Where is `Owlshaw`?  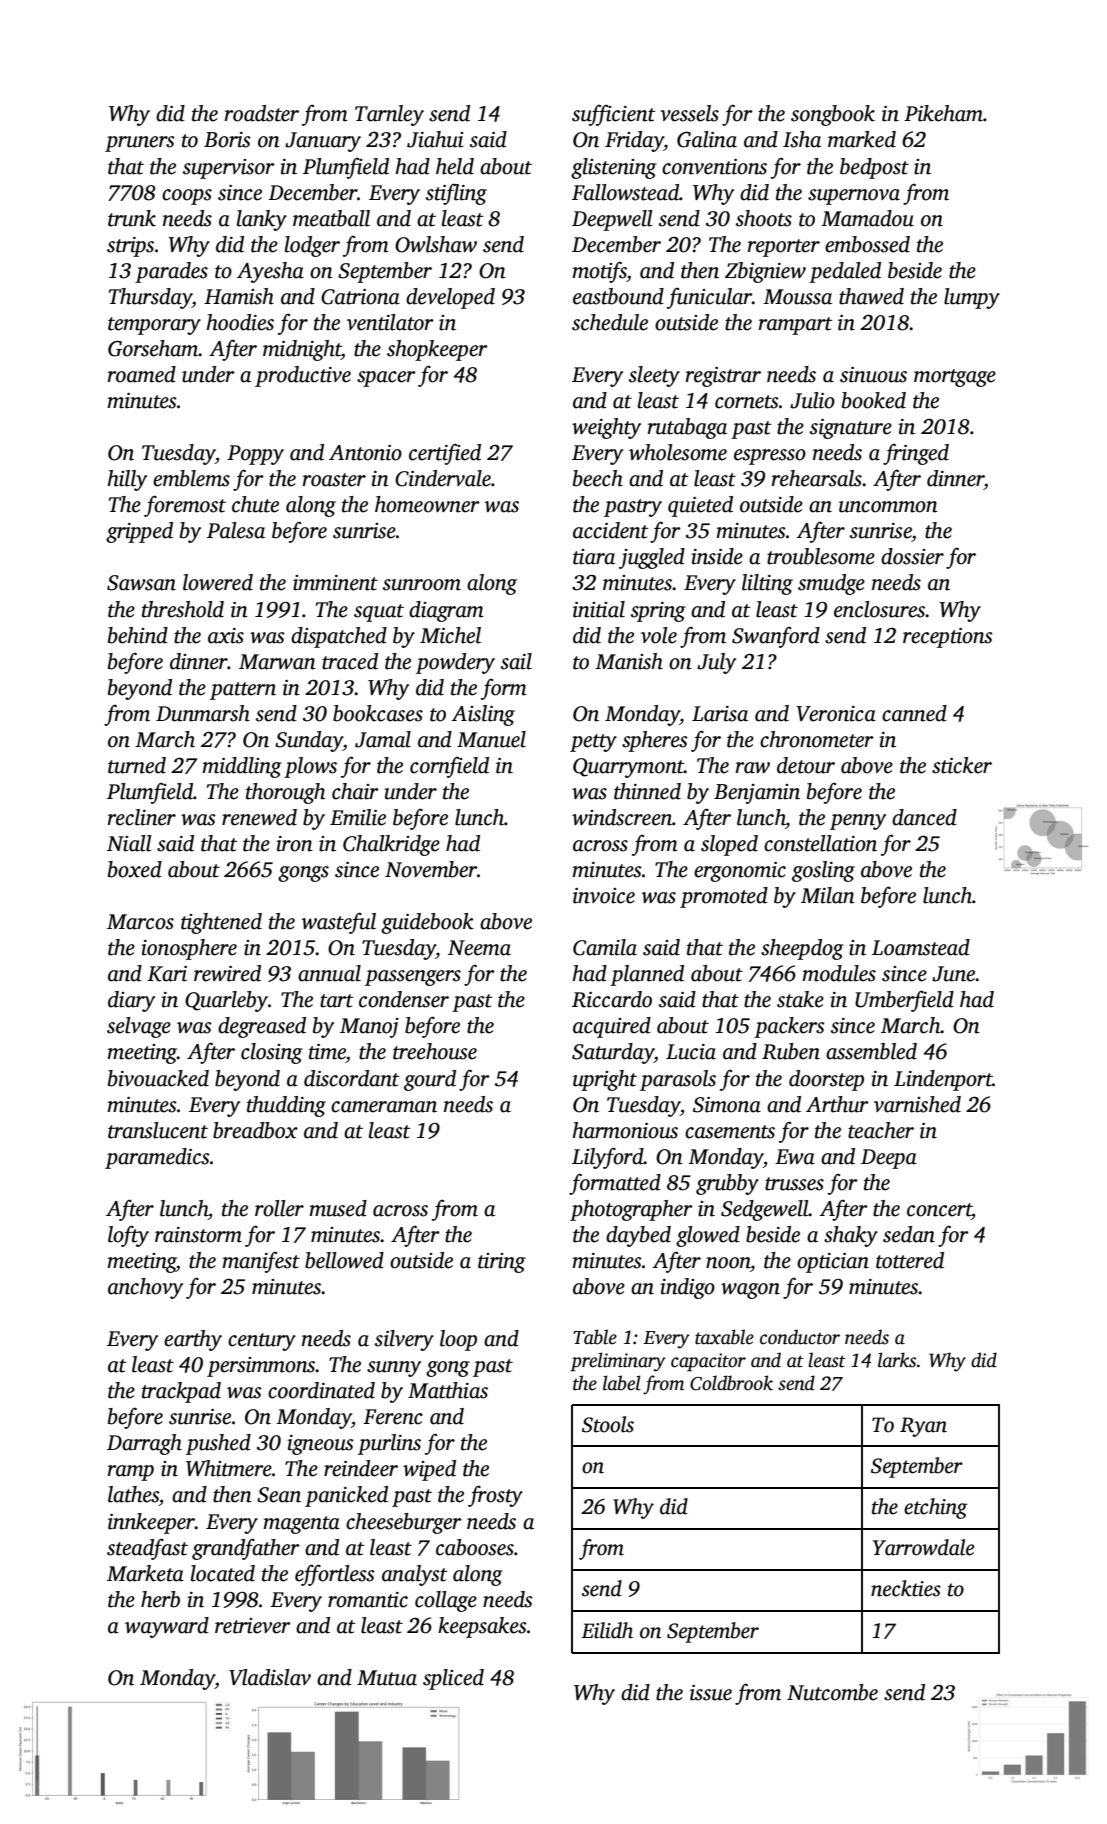
Owlshaw is located at coordinates (436, 244).
